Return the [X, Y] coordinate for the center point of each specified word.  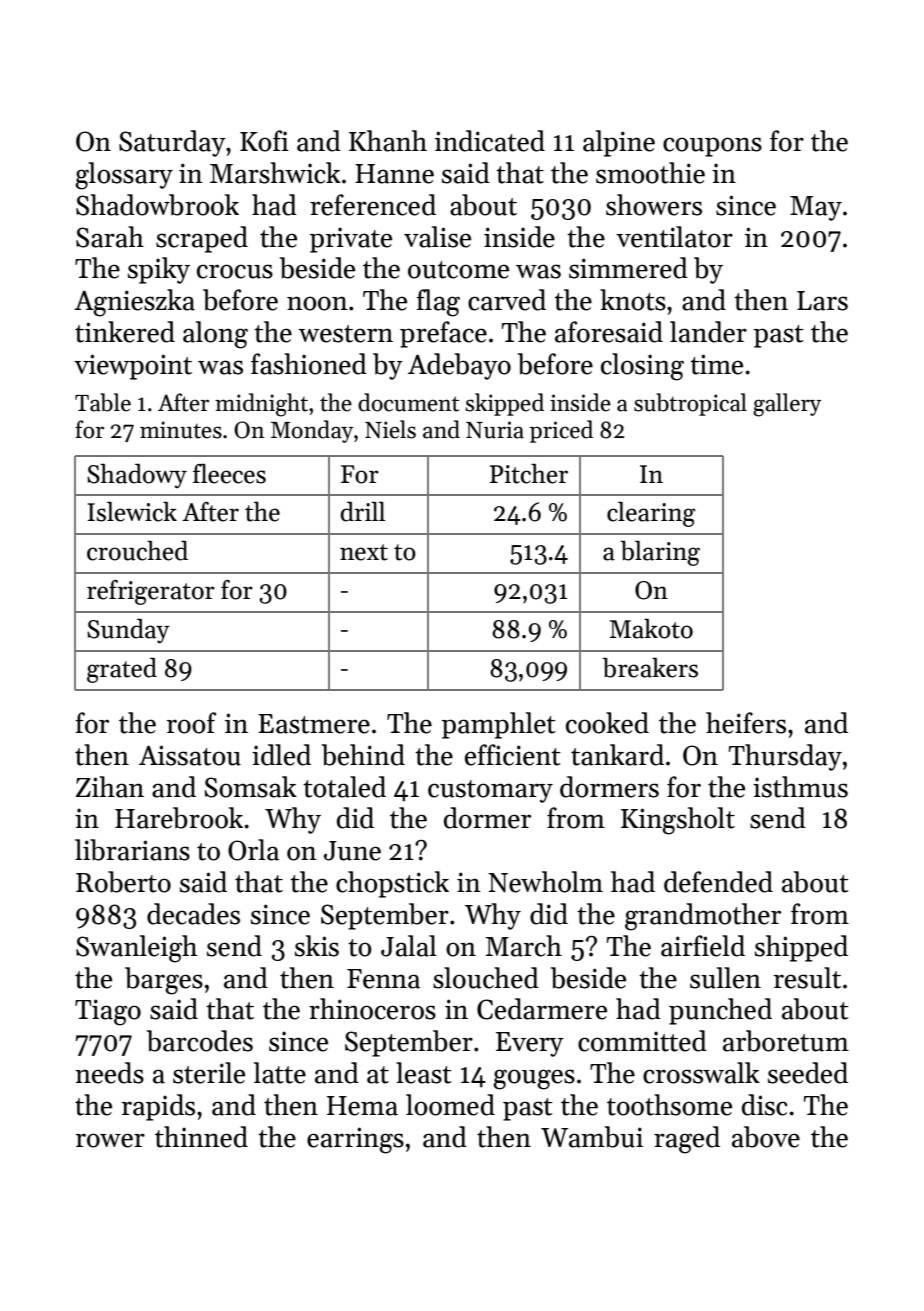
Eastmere [314, 724]
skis [317, 946]
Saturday [172, 143]
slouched [486, 978]
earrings [355, 1140]
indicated [490, 141]
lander [708, 332]
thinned [201, 1137]
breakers [650, 668]
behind [363, 755]
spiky [159, 270]
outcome [458, 270]
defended [718, 882]
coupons [712, 147]
